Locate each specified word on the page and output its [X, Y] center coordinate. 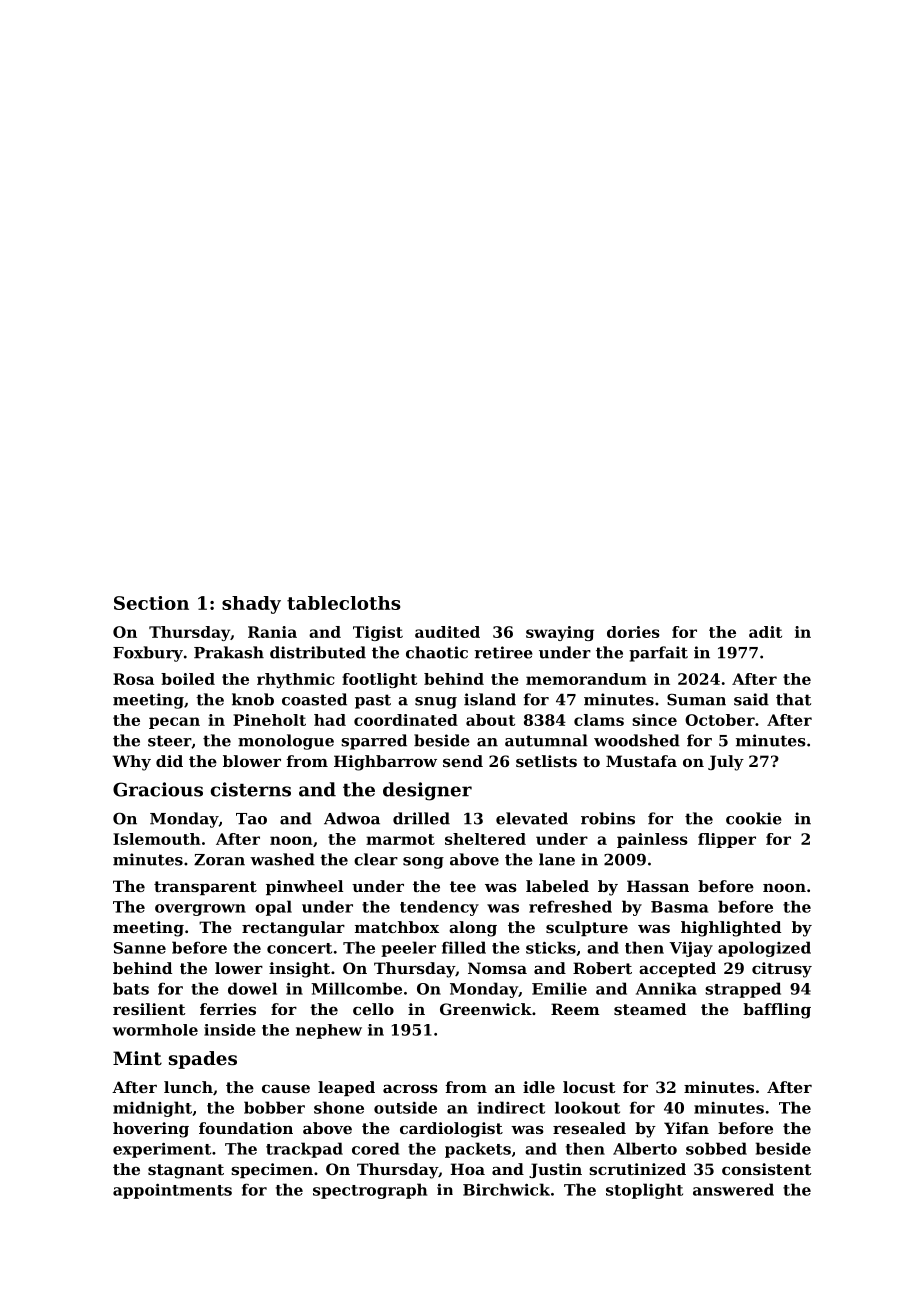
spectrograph [370, 1191]
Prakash [229, 652]
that [793, 699]
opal [273, 908]
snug [436, 703]
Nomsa [497, 968]
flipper [727, 840]
